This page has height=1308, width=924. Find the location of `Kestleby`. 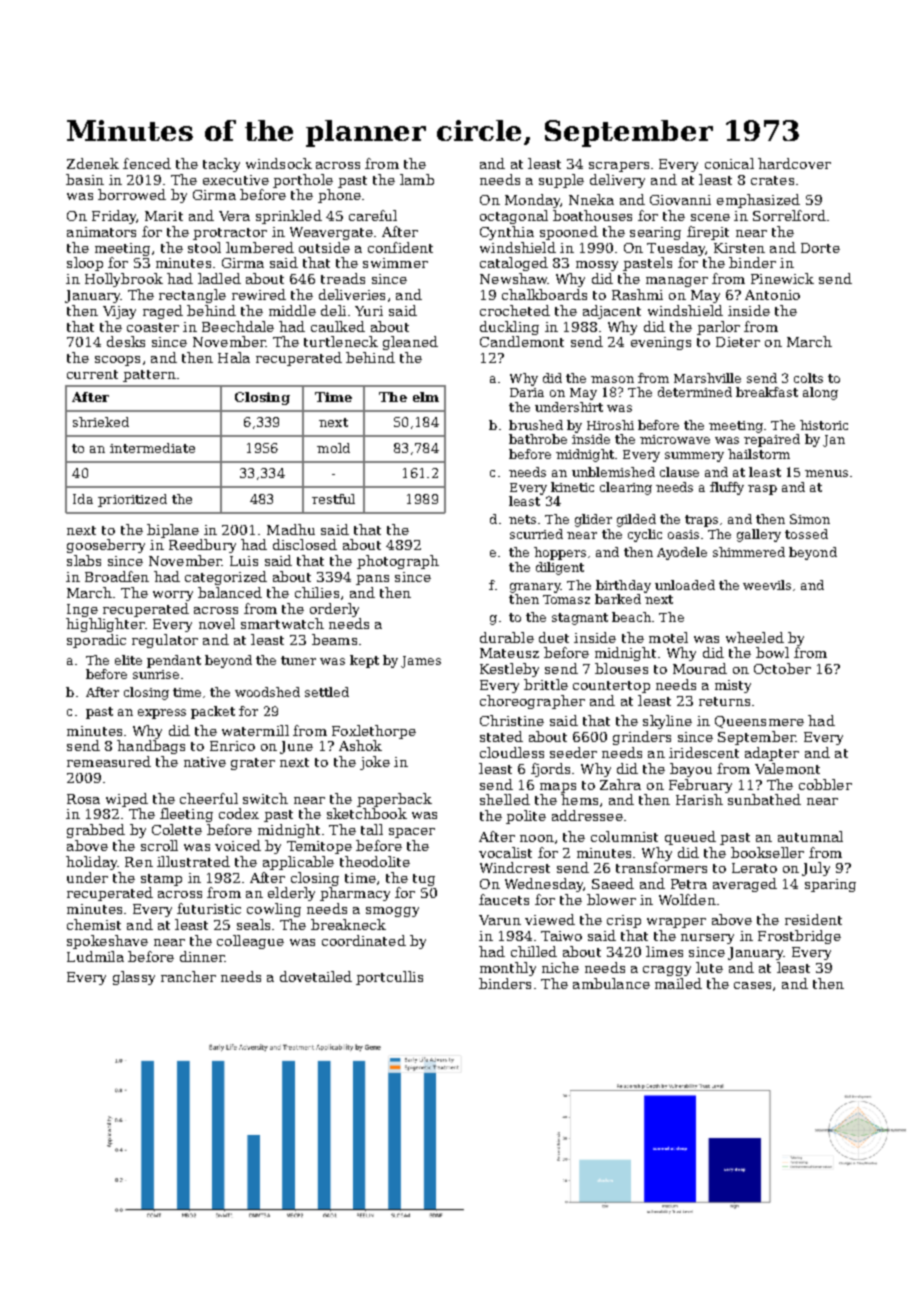

Kestleby is located at coordinates (509, 670).
